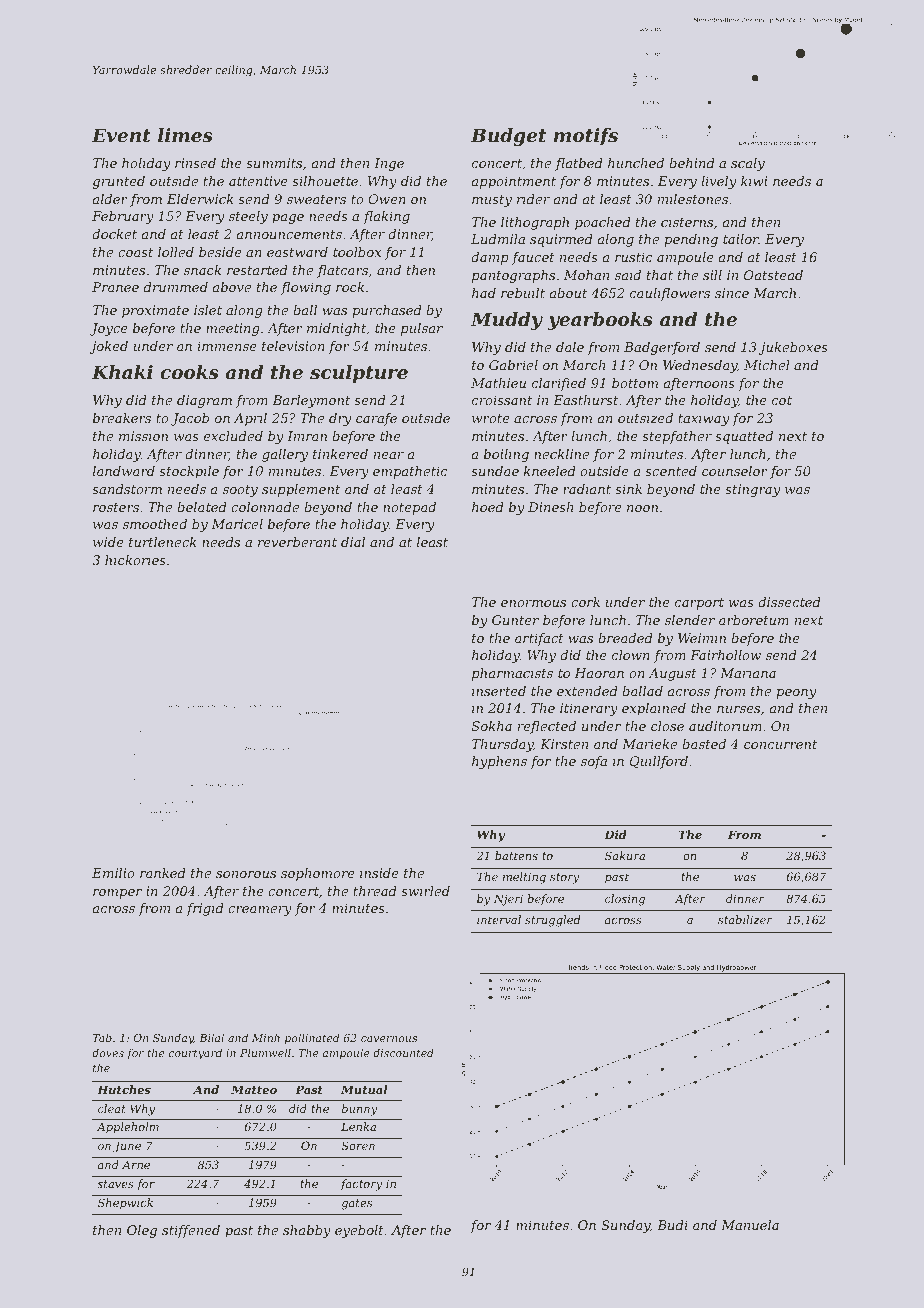 The image size is (924, 1308). What do you see at coordinates (508, 137) in the document?
I see `Budget` at bounding box center [508, 137].
